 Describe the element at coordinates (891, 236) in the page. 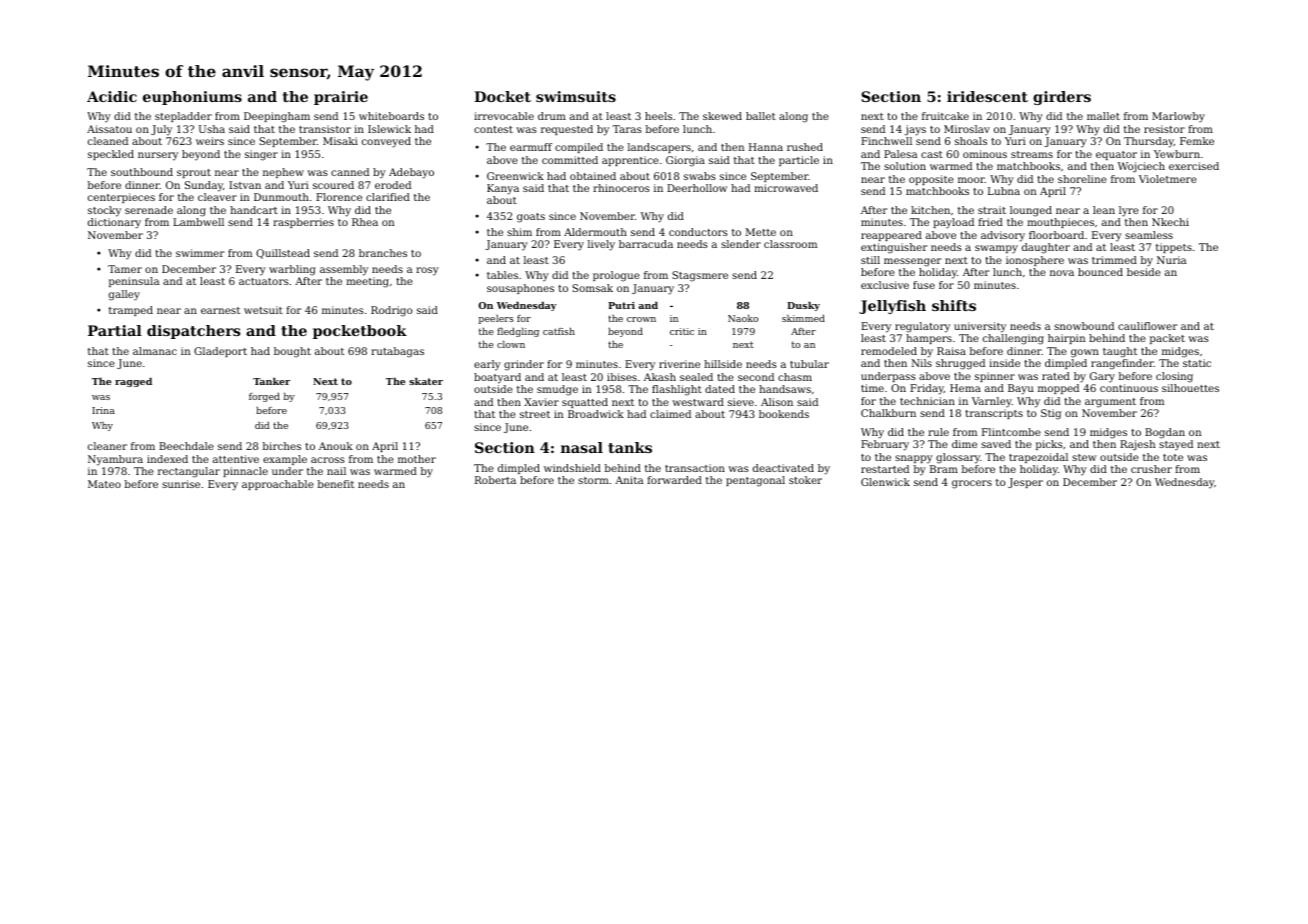

I see `reappeared` at that location.
